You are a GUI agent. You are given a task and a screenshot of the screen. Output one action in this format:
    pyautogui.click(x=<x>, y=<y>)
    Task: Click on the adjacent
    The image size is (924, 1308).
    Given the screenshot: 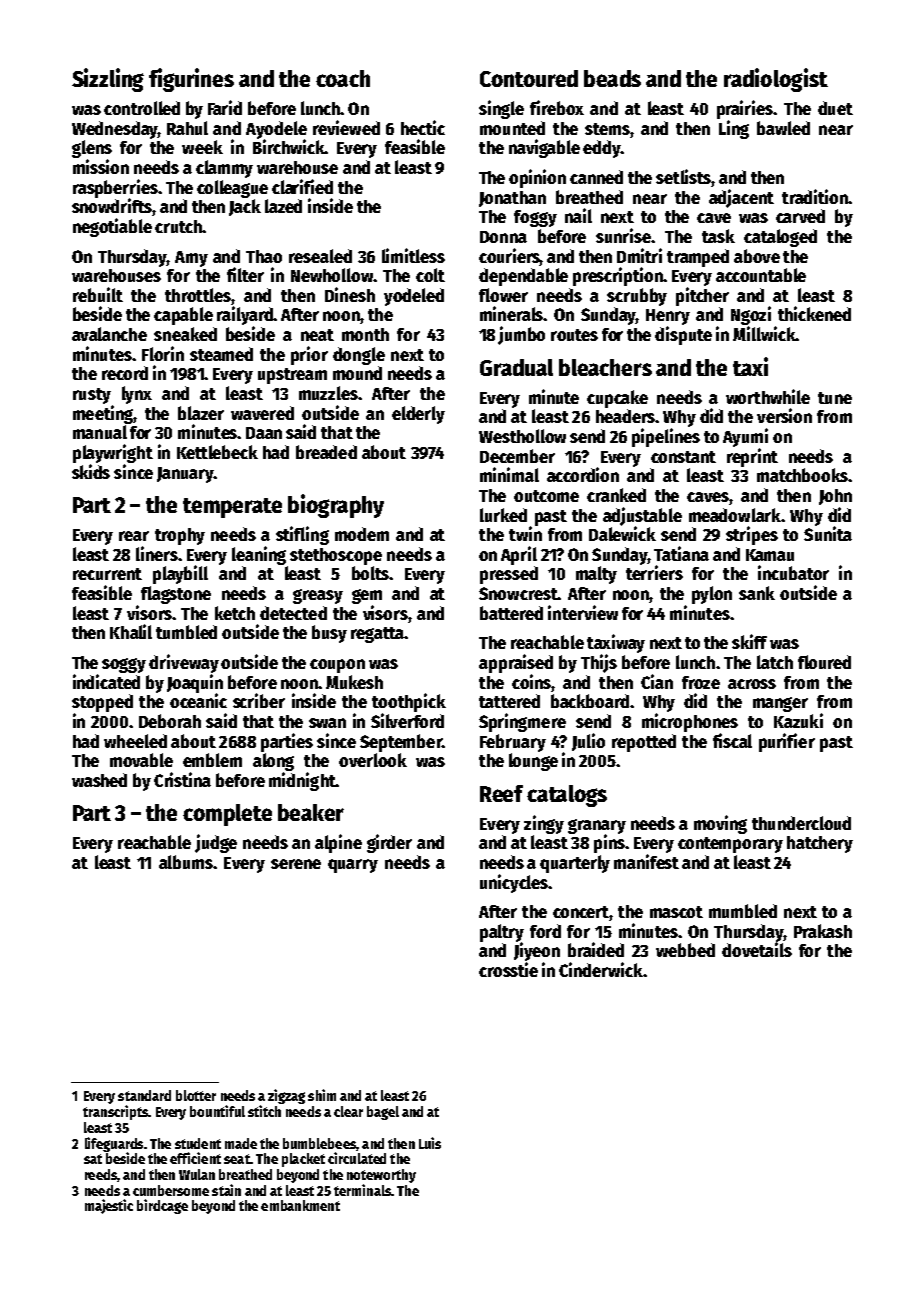 What is the action you would take?
    pyautogui.click(x=741, y=198)
